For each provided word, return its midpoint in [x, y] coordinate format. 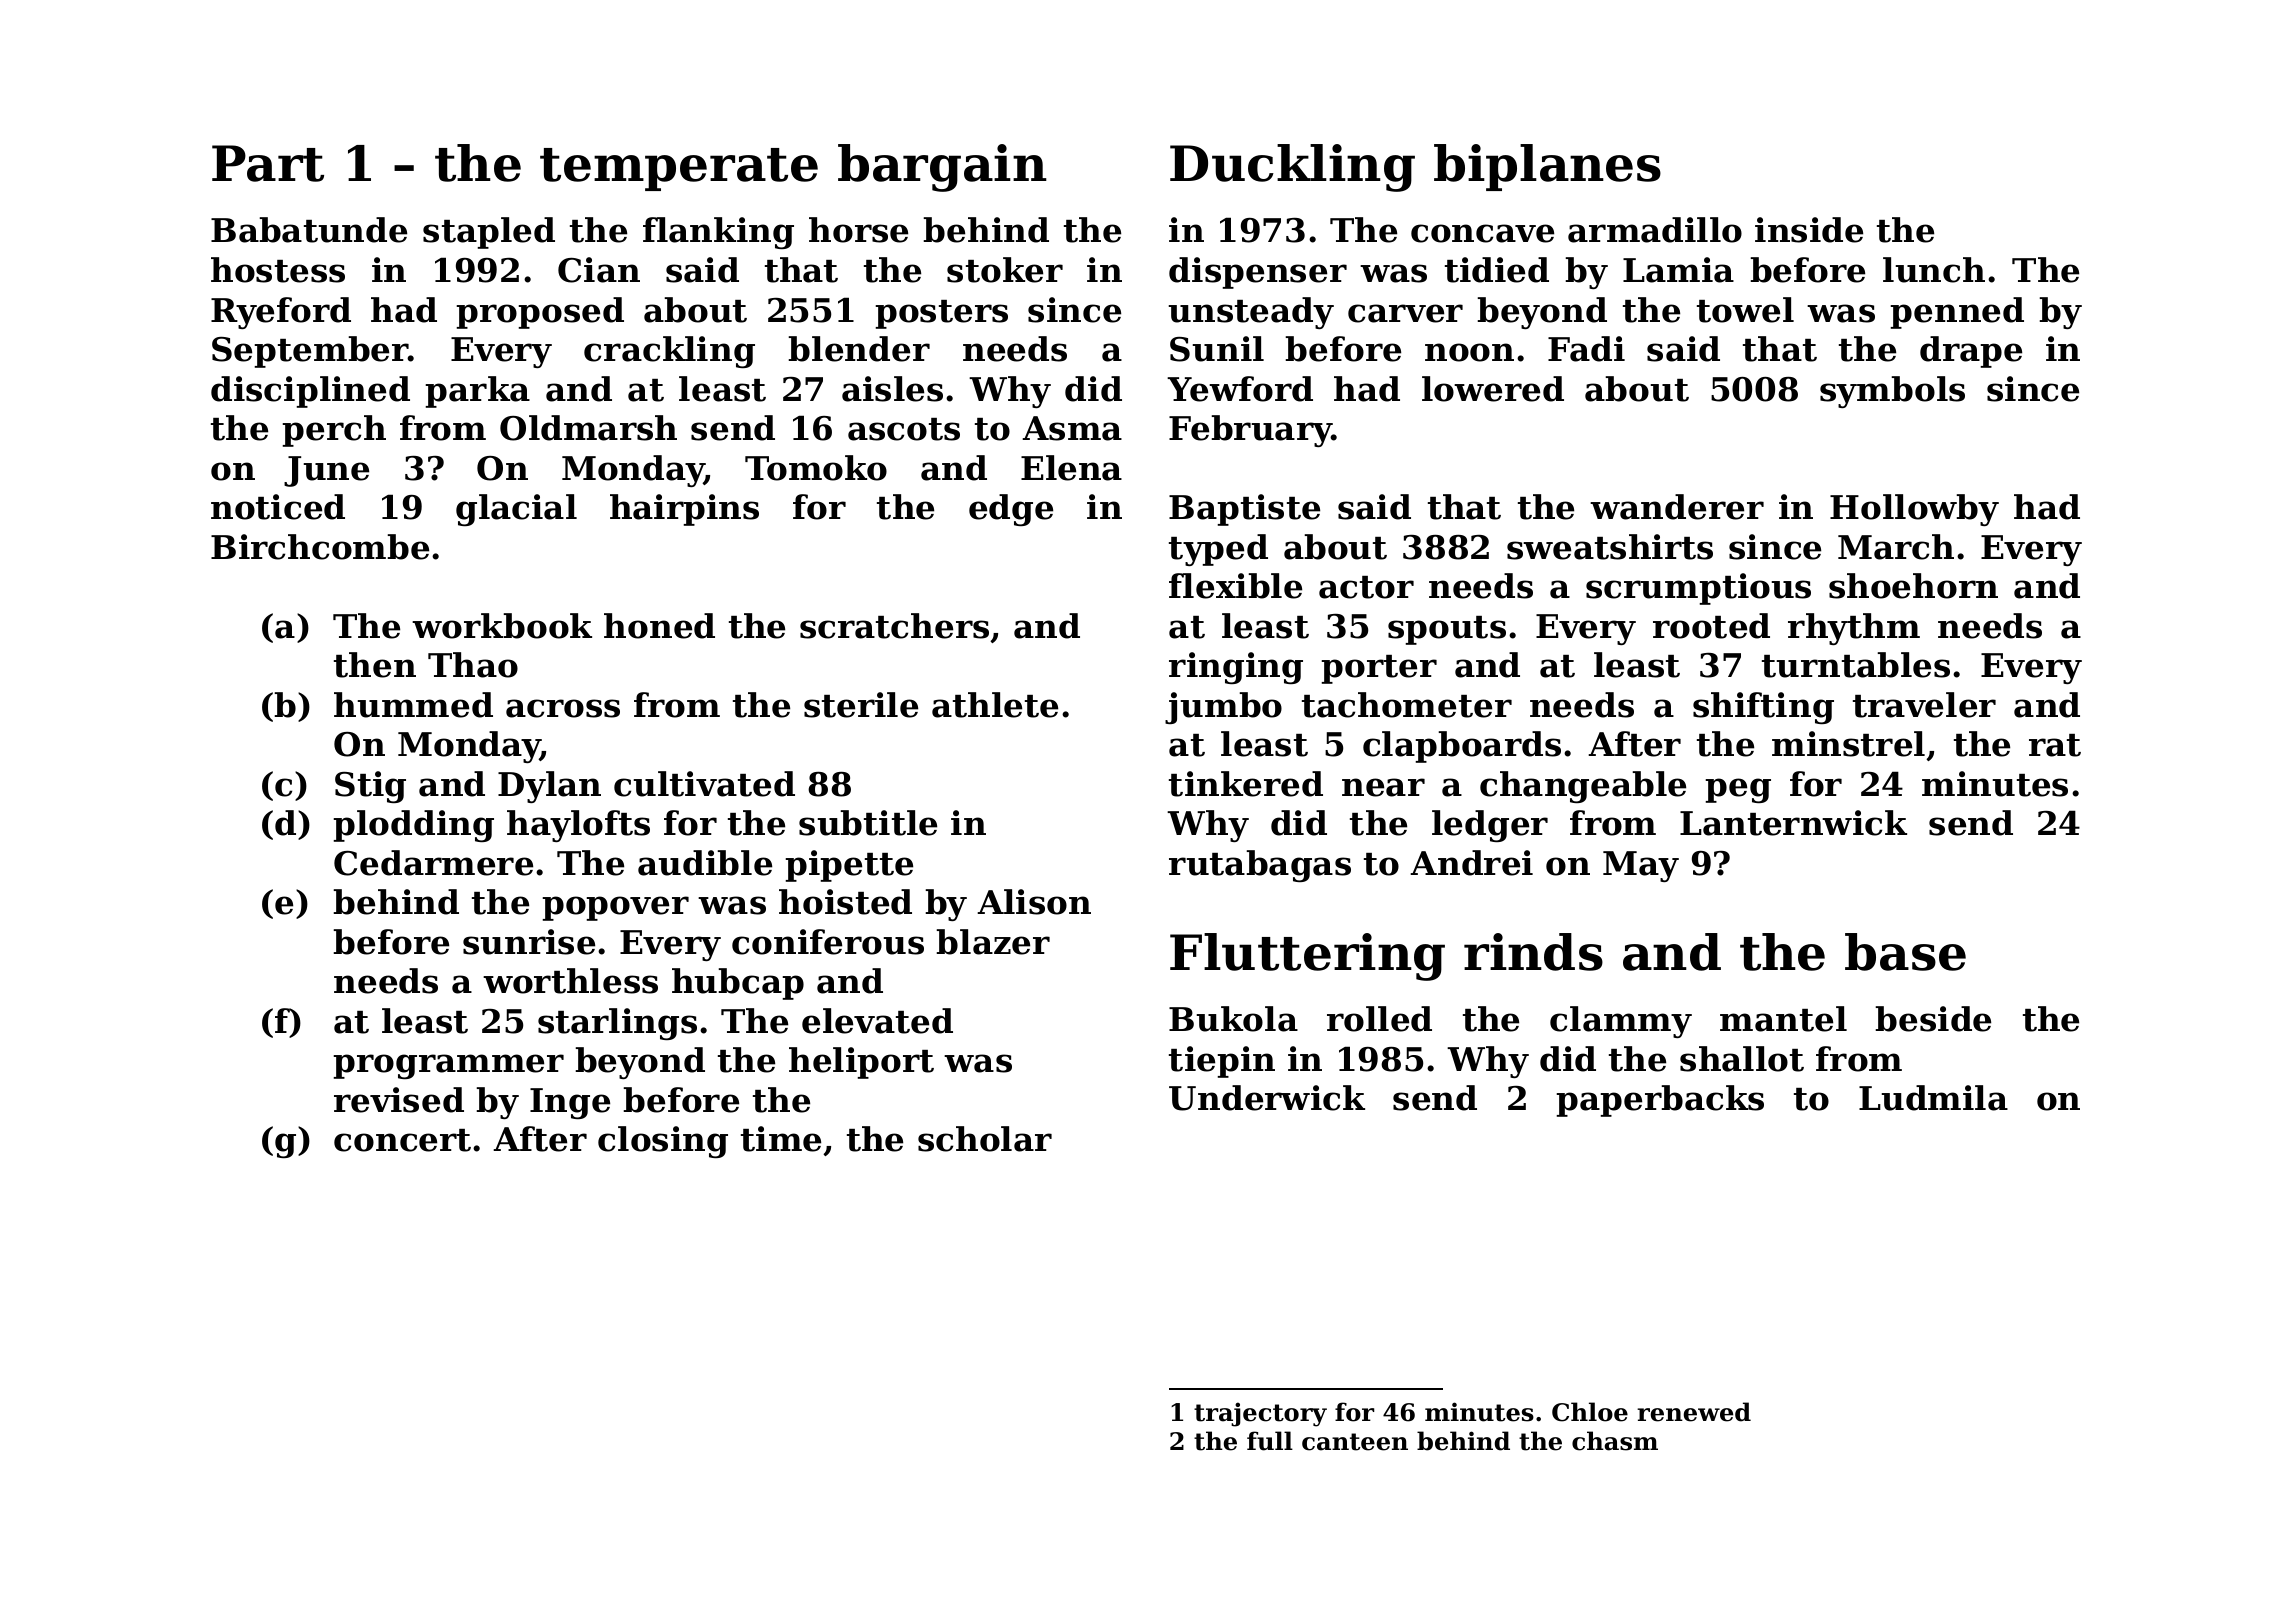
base [1905, 952]
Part [268, 163]
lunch [1934, 270]
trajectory [1260, 1414]
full [1270, 1441]
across [563, 708]
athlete [995, 705]
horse [858, 230]
